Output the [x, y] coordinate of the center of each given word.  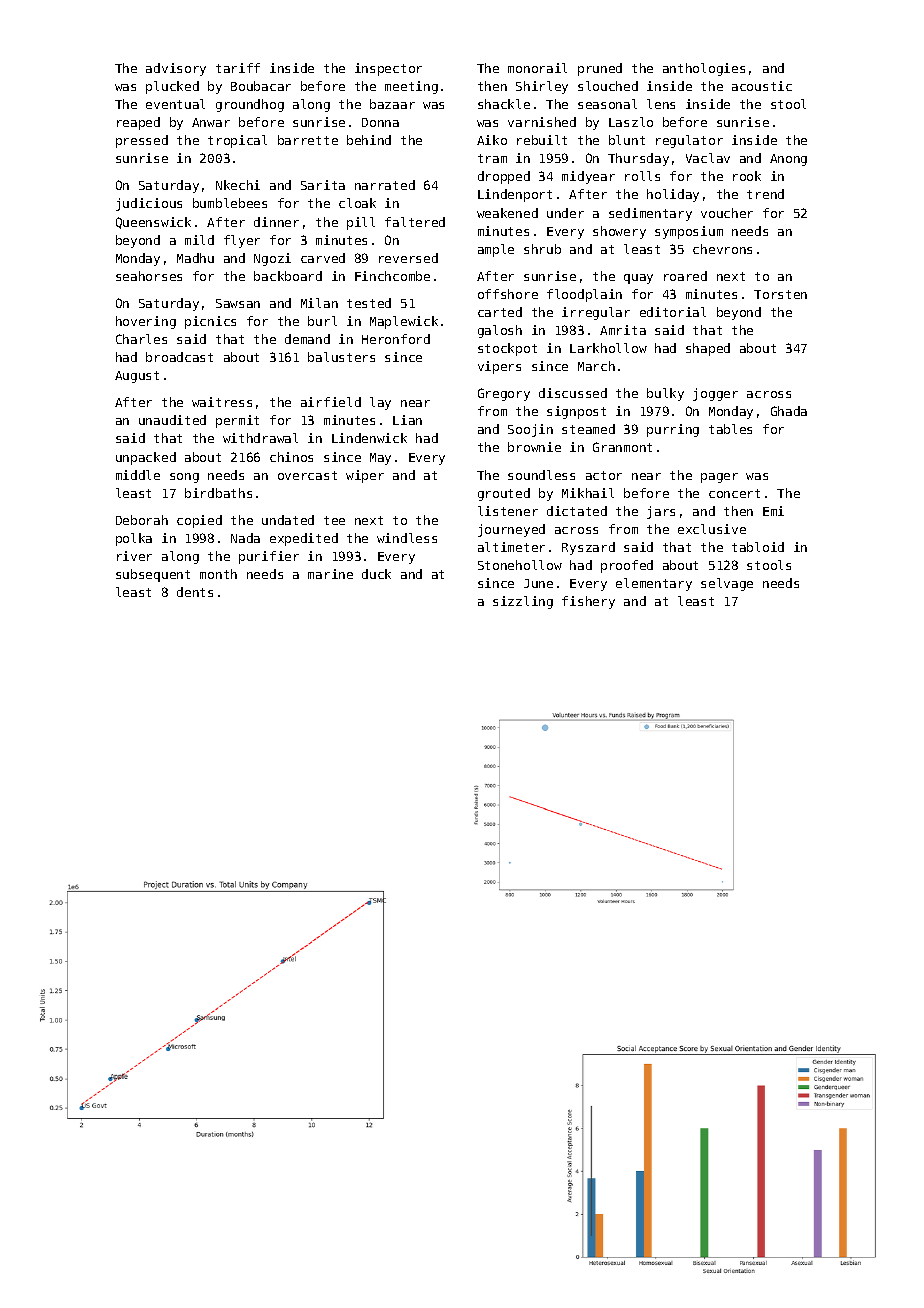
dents [195, 592]
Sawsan [238, 303]
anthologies [704, 69]
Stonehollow [520, 565]
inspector [388, 69]
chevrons [722, 249]
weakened [507, 213]
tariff [238, 68]
